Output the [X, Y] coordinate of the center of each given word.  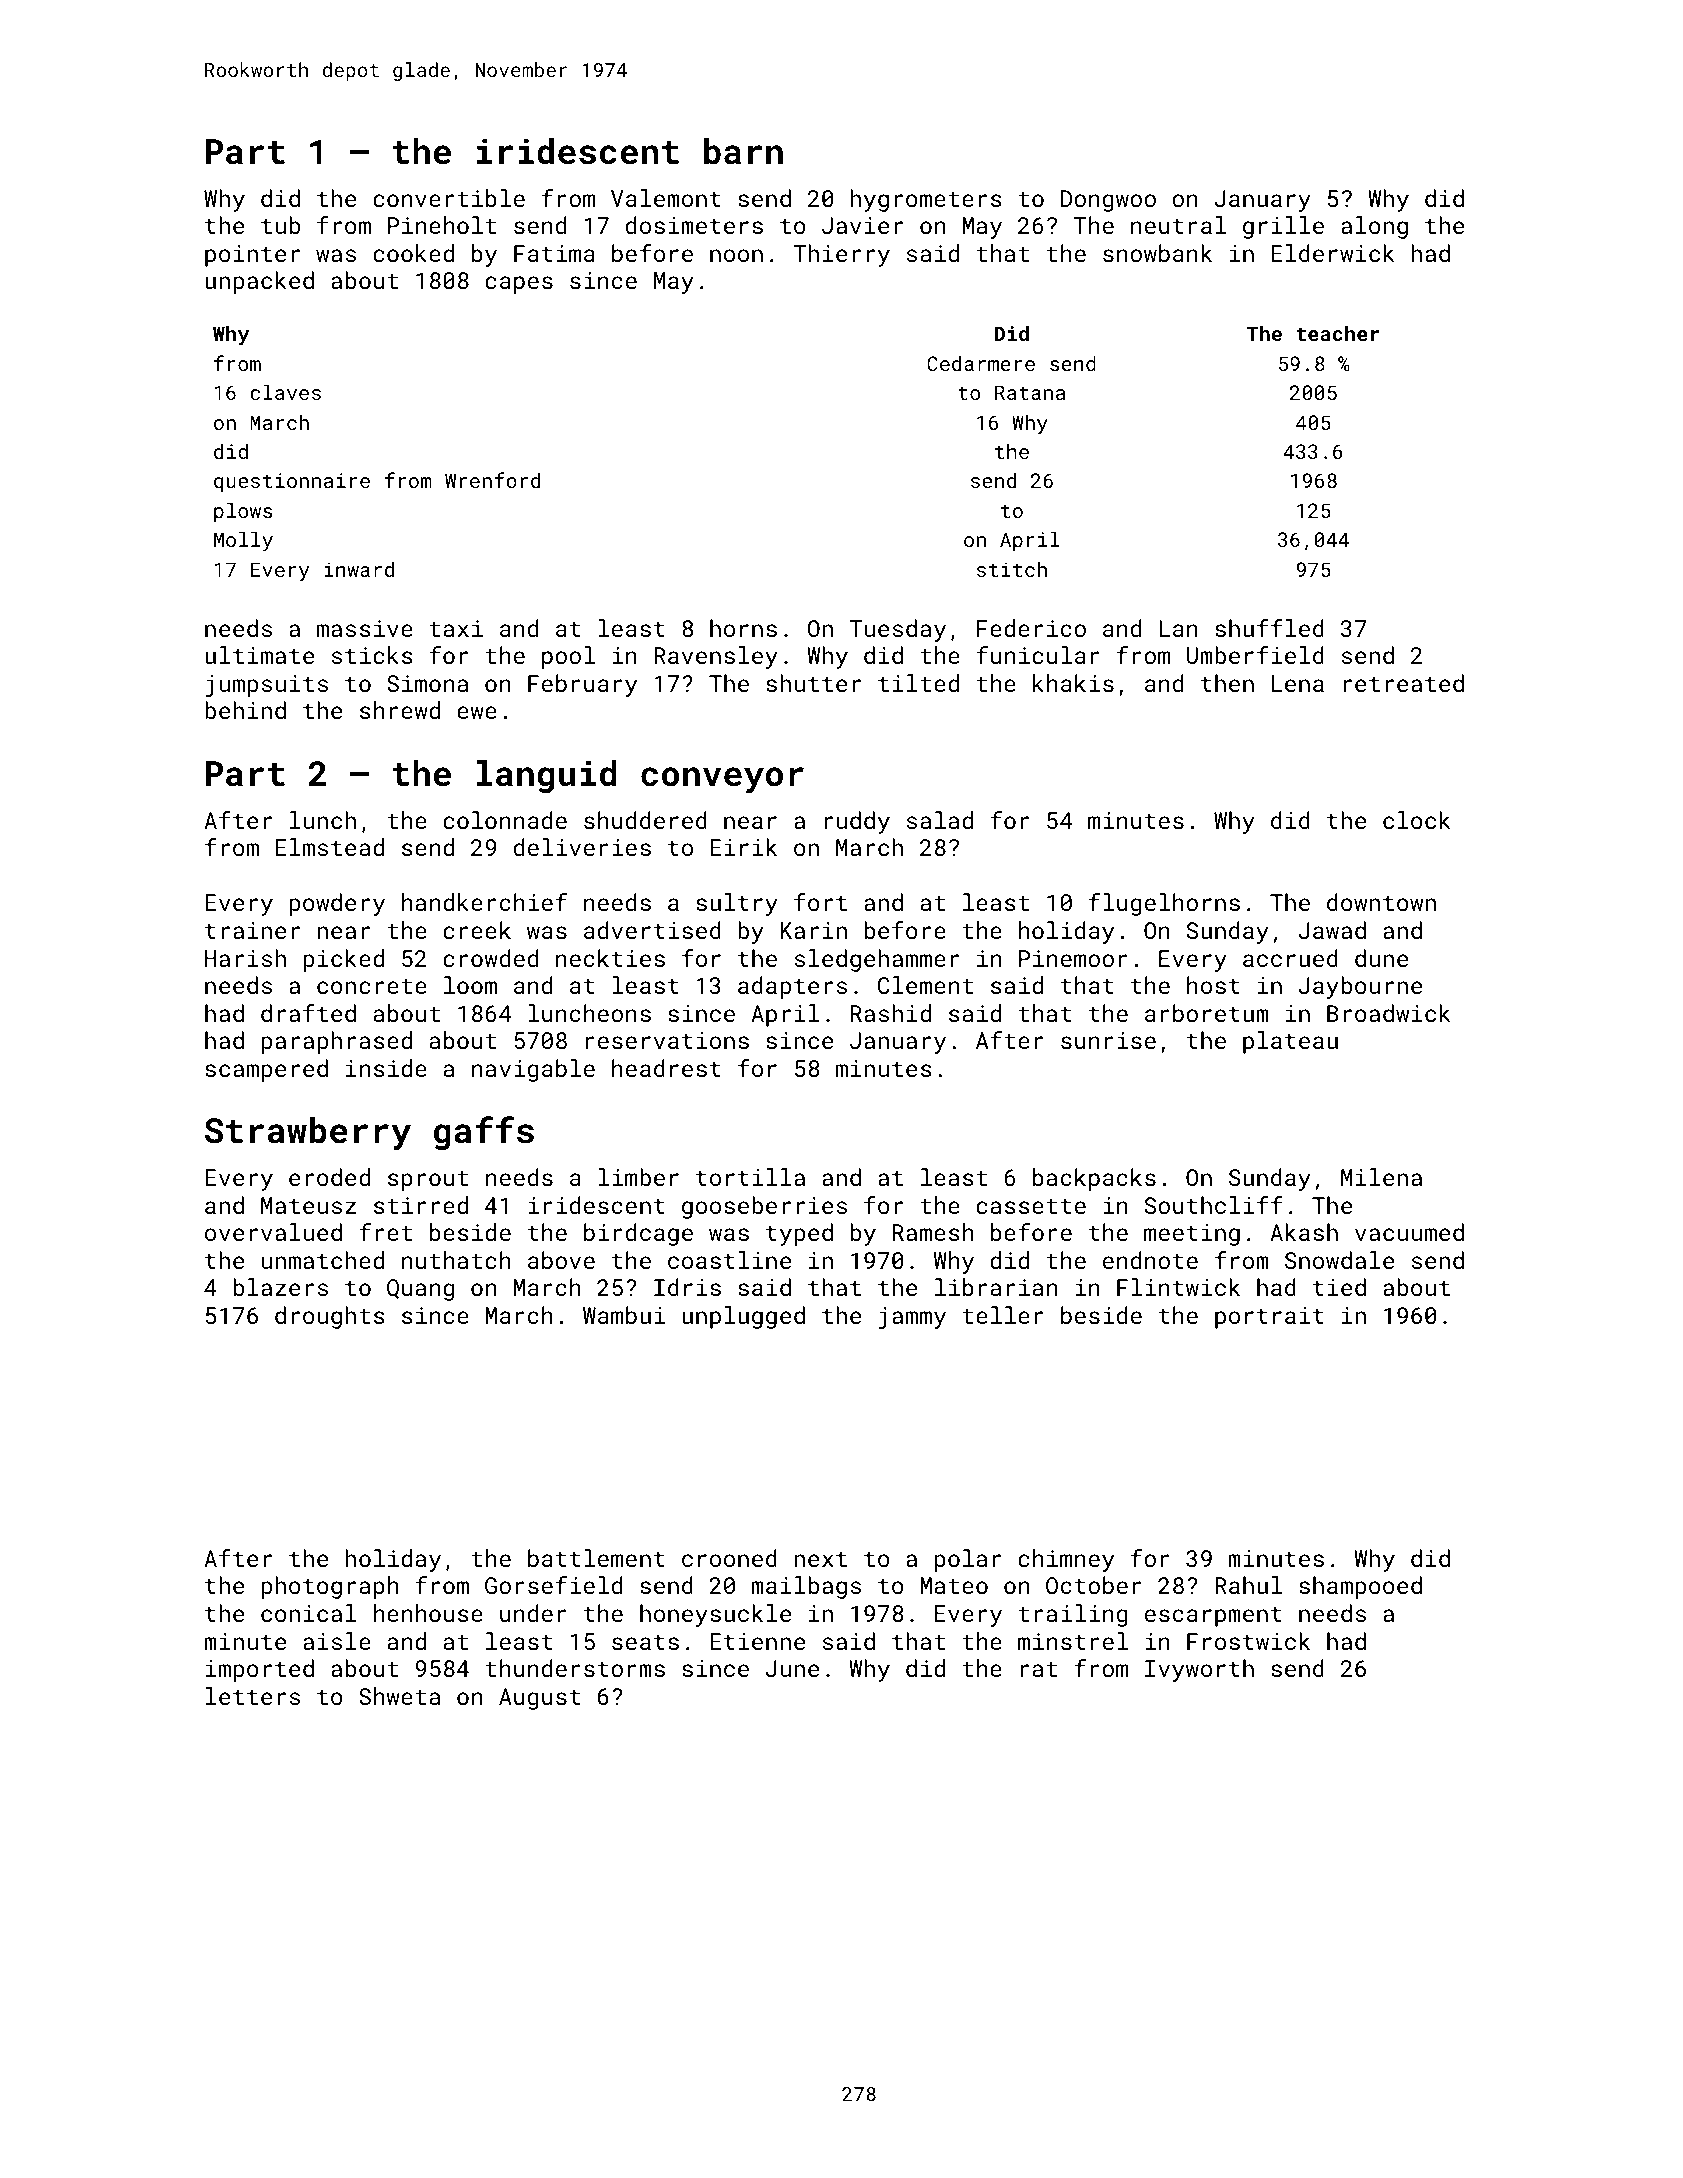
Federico [1031, 628]
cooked [413, 253]
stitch [1012, 569]
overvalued [273, 1232]
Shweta [399, 1696]
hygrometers [926, 200]
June [792, 1668]
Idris [687, 1287]
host [1213, 985]
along [1374, 227]
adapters [792, 987]
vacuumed [1409, 1232]
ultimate [259, 655]
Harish [245, 958]
